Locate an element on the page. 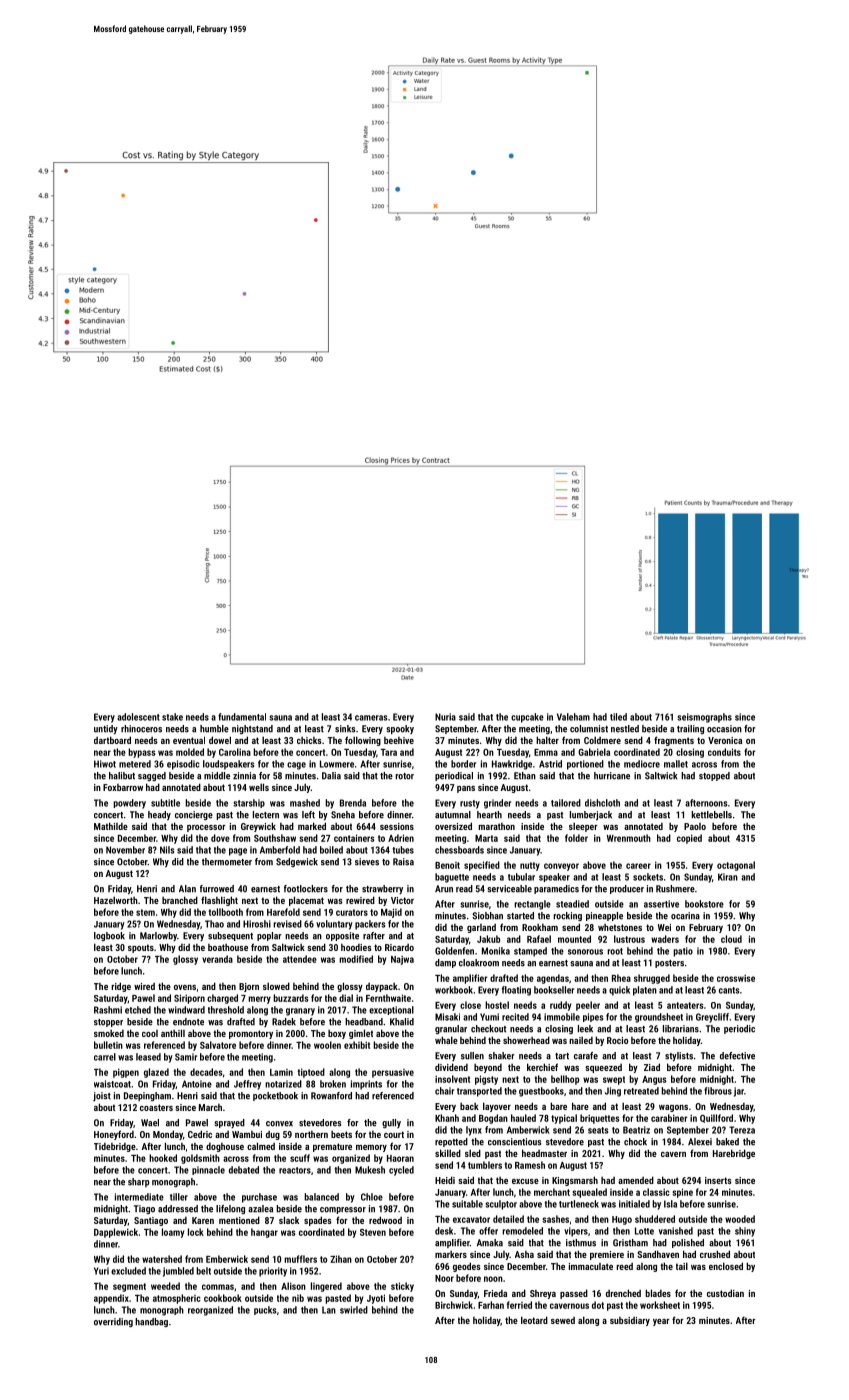  occasion is located at coordinates (724, 729).
